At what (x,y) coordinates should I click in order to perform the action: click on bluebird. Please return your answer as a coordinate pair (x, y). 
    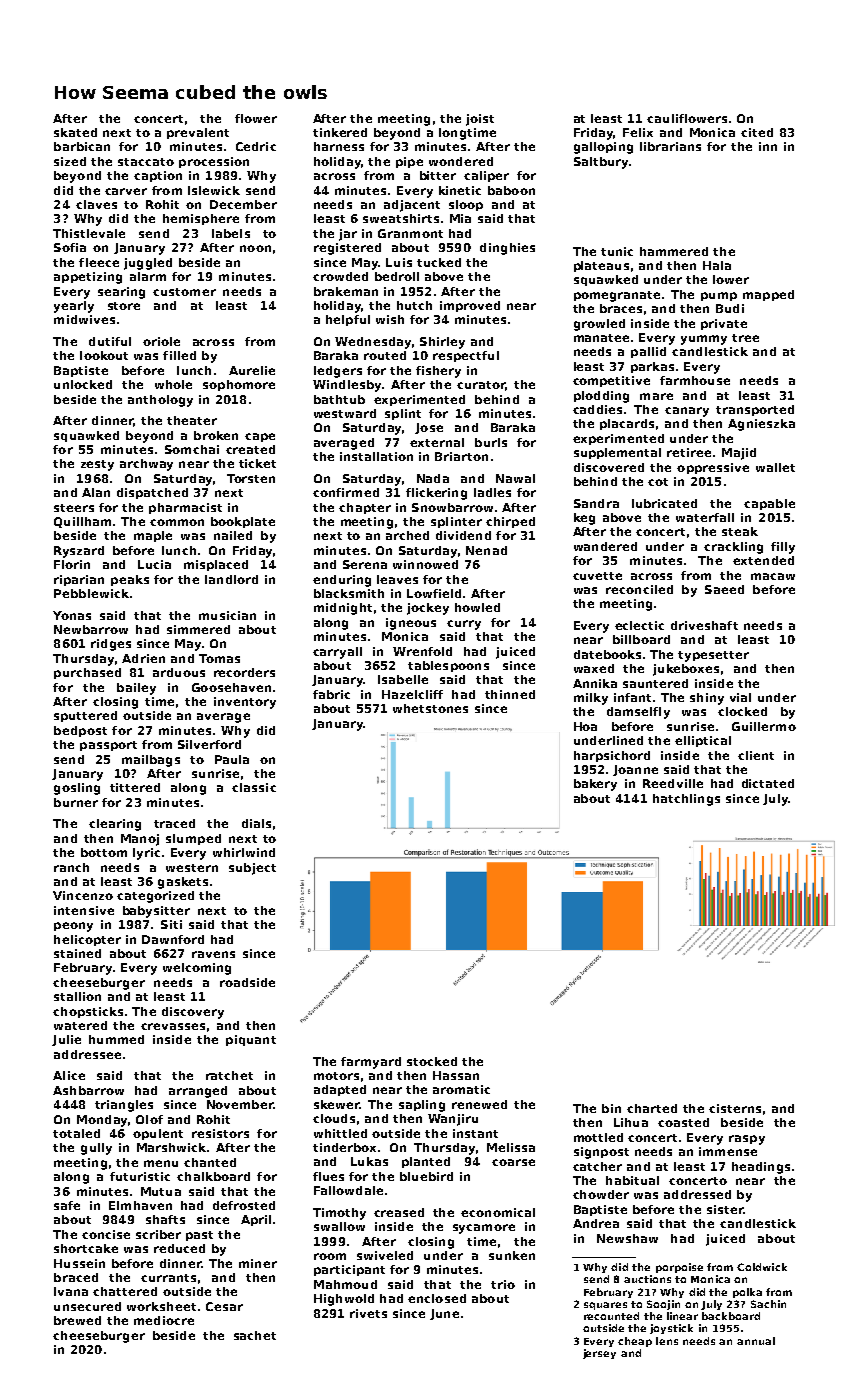
    Looking at the image, I should click on (426, 1176).
